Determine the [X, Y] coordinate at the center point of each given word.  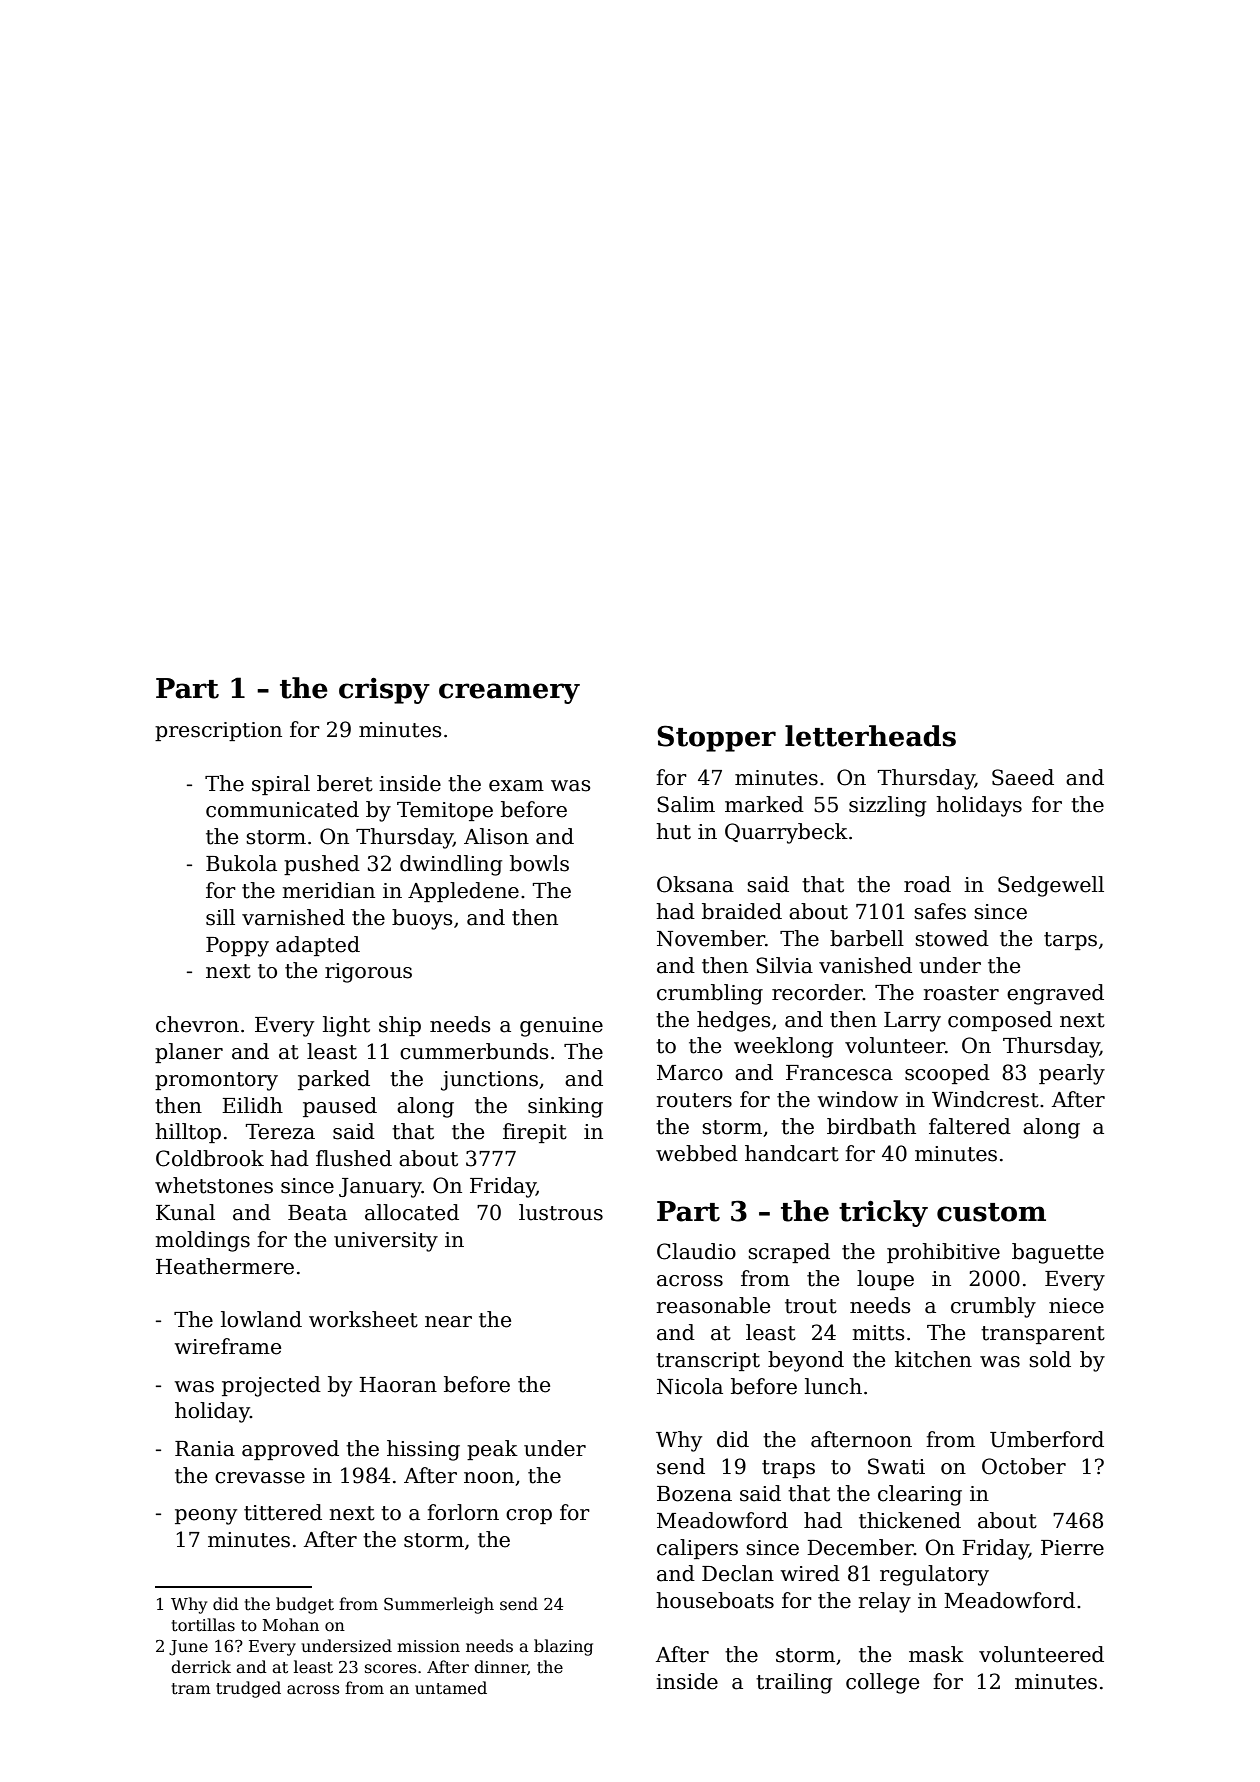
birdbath [871, 1126]
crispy [384, 691]
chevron [197, 1024]
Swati [896, 1466]
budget [305, 1605]
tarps [1070, 941]
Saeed [1023, 777]
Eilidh [252, 1105]
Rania [205, 1449]
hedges [733, 1021]
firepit [535, 1133]
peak [492, 1450]
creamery [509, 693]
